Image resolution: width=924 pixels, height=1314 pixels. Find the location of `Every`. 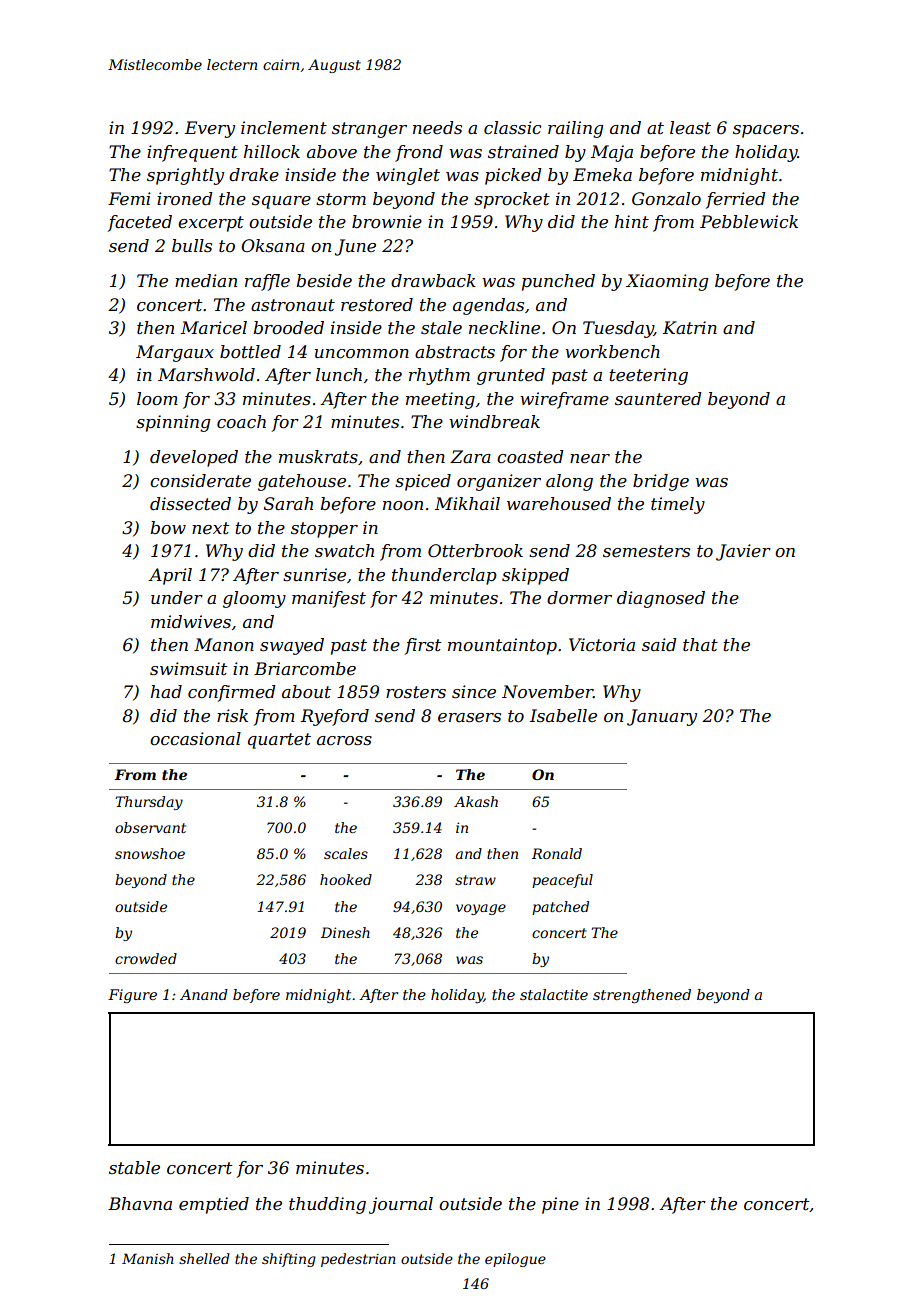

Every is located at coordinates (210, 129).
